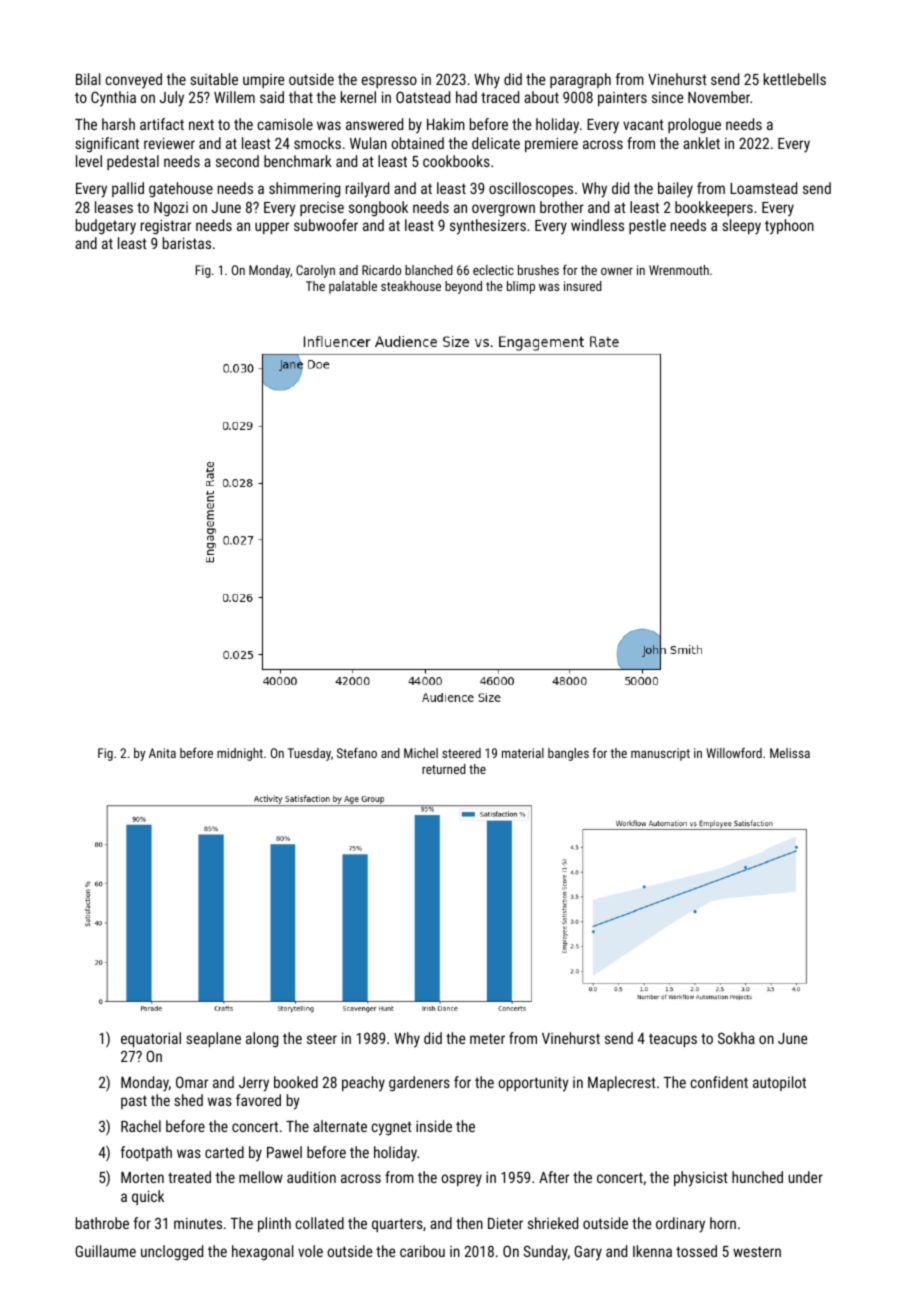 This screenshot has width=908, height=1316. What do you see at coordinates (357, 753) in the screenshot?
I see `Stefano` at bounding box center [357, 753].
